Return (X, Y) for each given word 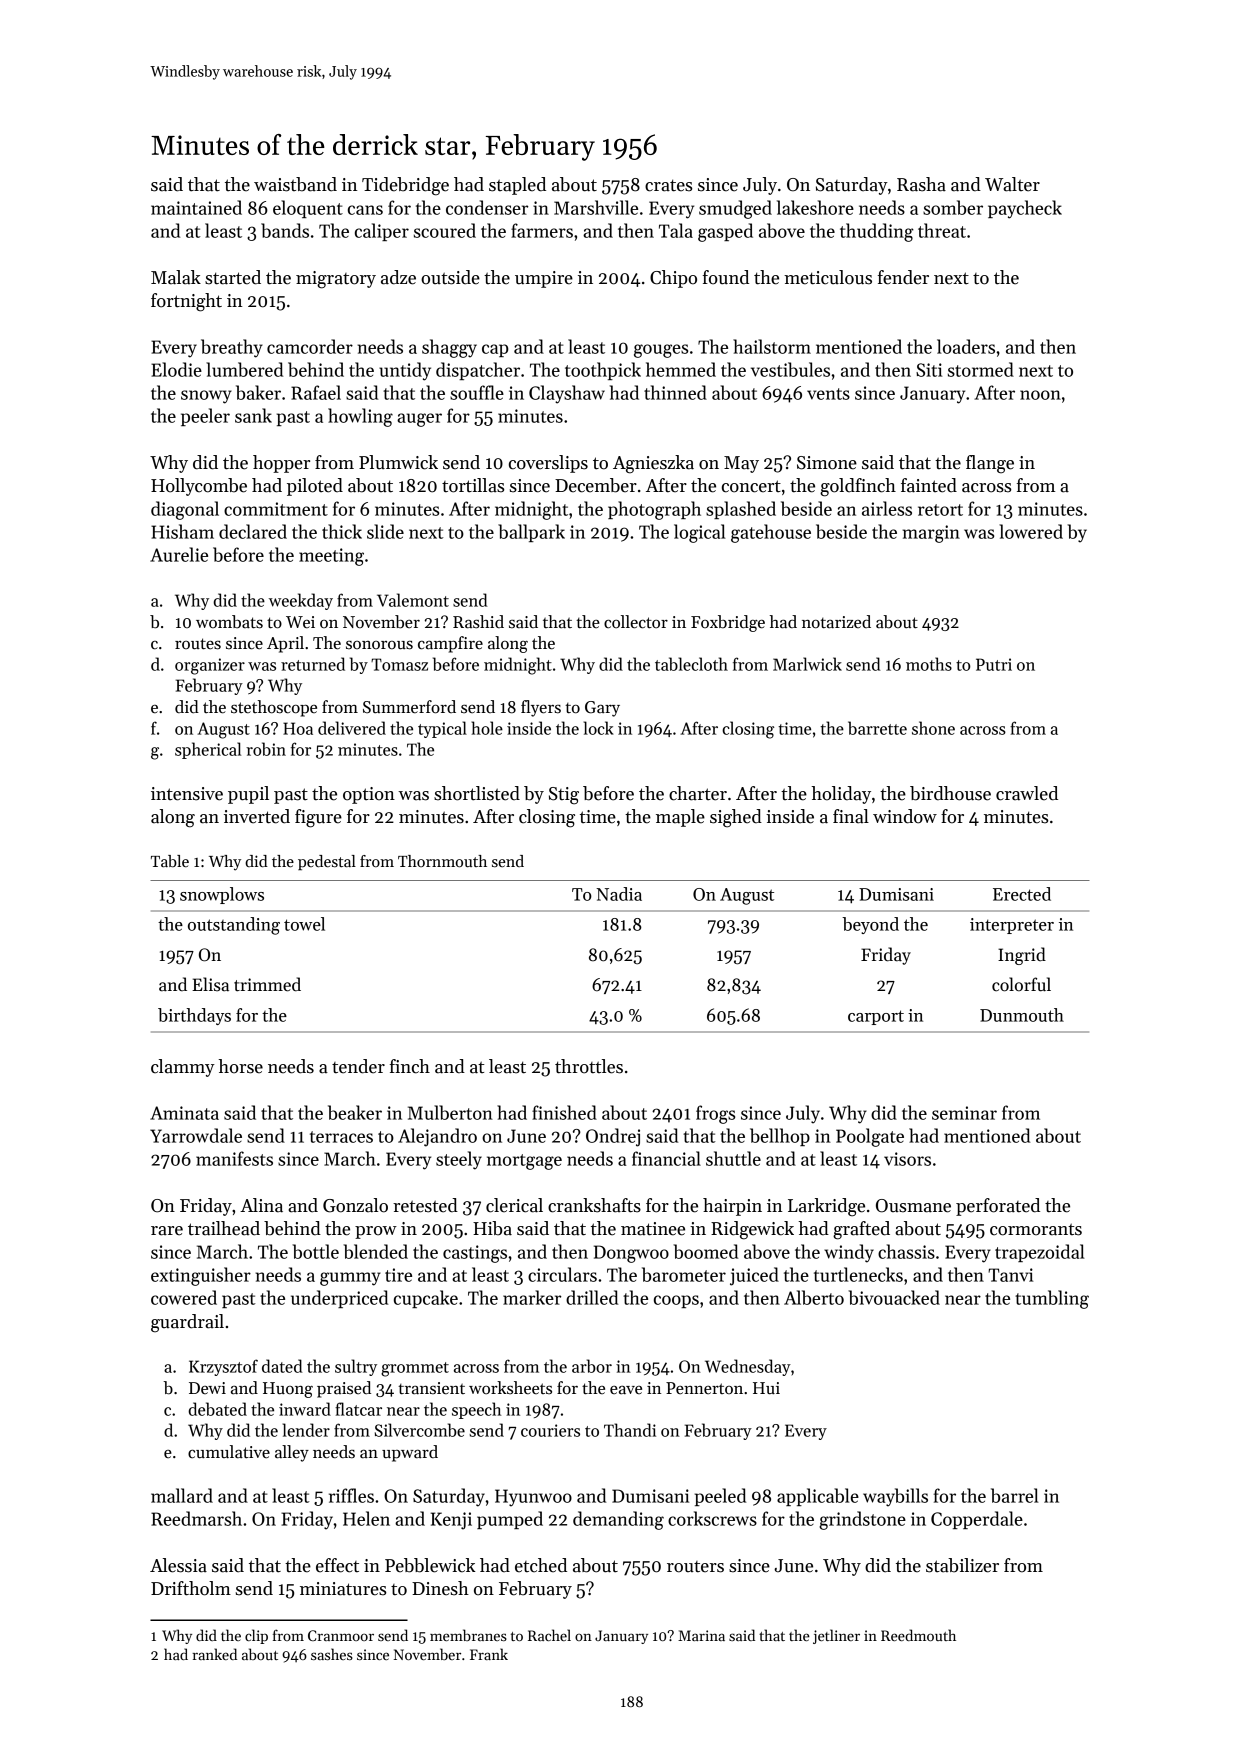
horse (241, 1066)
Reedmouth (918, 1635)
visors (907, 1159)
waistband (295, 184)
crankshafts (594, 1205)
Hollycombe (199, 487)
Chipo (673, 279)
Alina (261, 1205)
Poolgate (870, 1137)
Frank (489, 1654)
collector (636, 622)
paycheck (1025, 209)
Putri (994, 664)
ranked (214, 1654)
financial (666, 1158)
